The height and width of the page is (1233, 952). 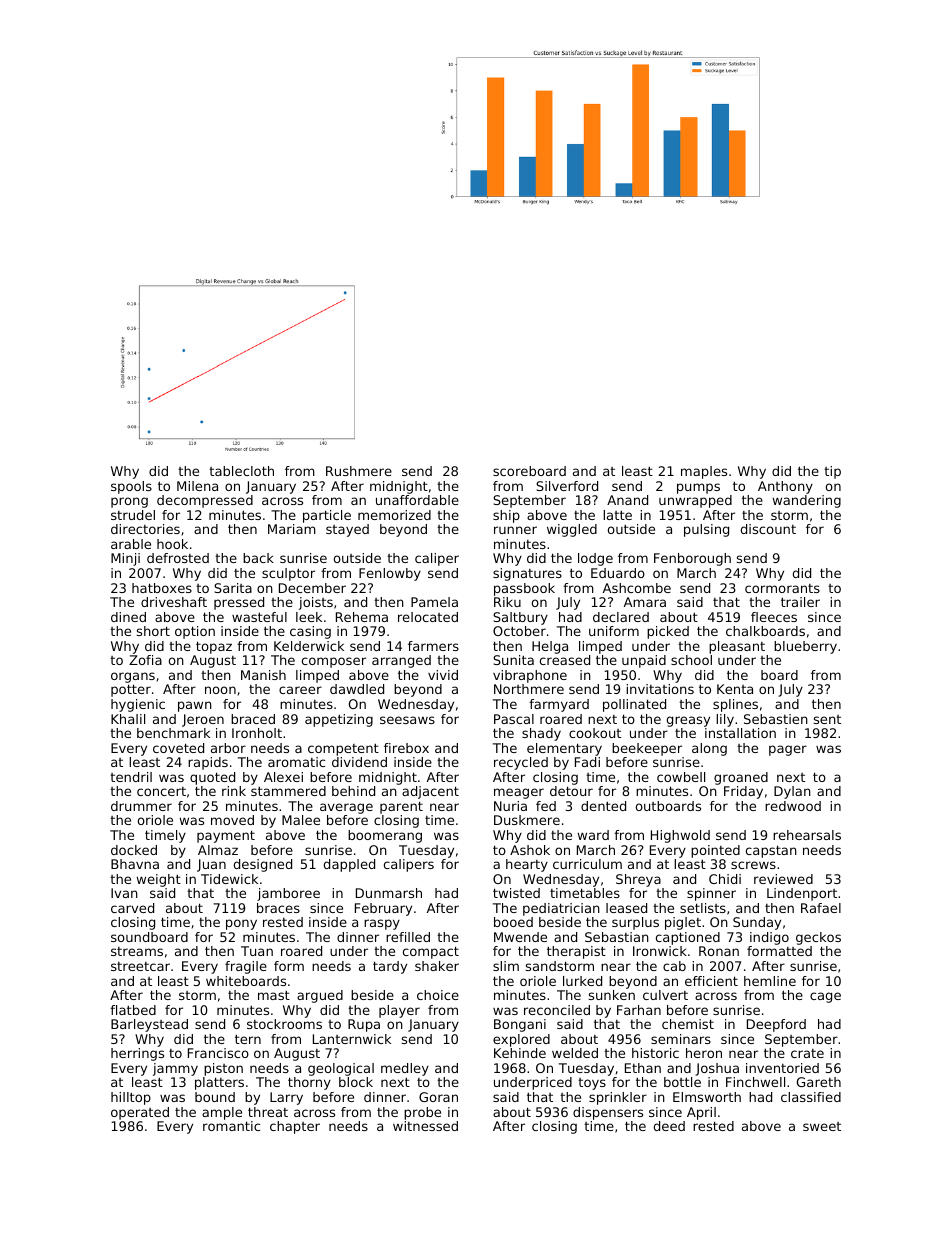 What do you see at coordinates (257, 951) in the page?
I see `Tuan` at bounding box center [257, 951].
